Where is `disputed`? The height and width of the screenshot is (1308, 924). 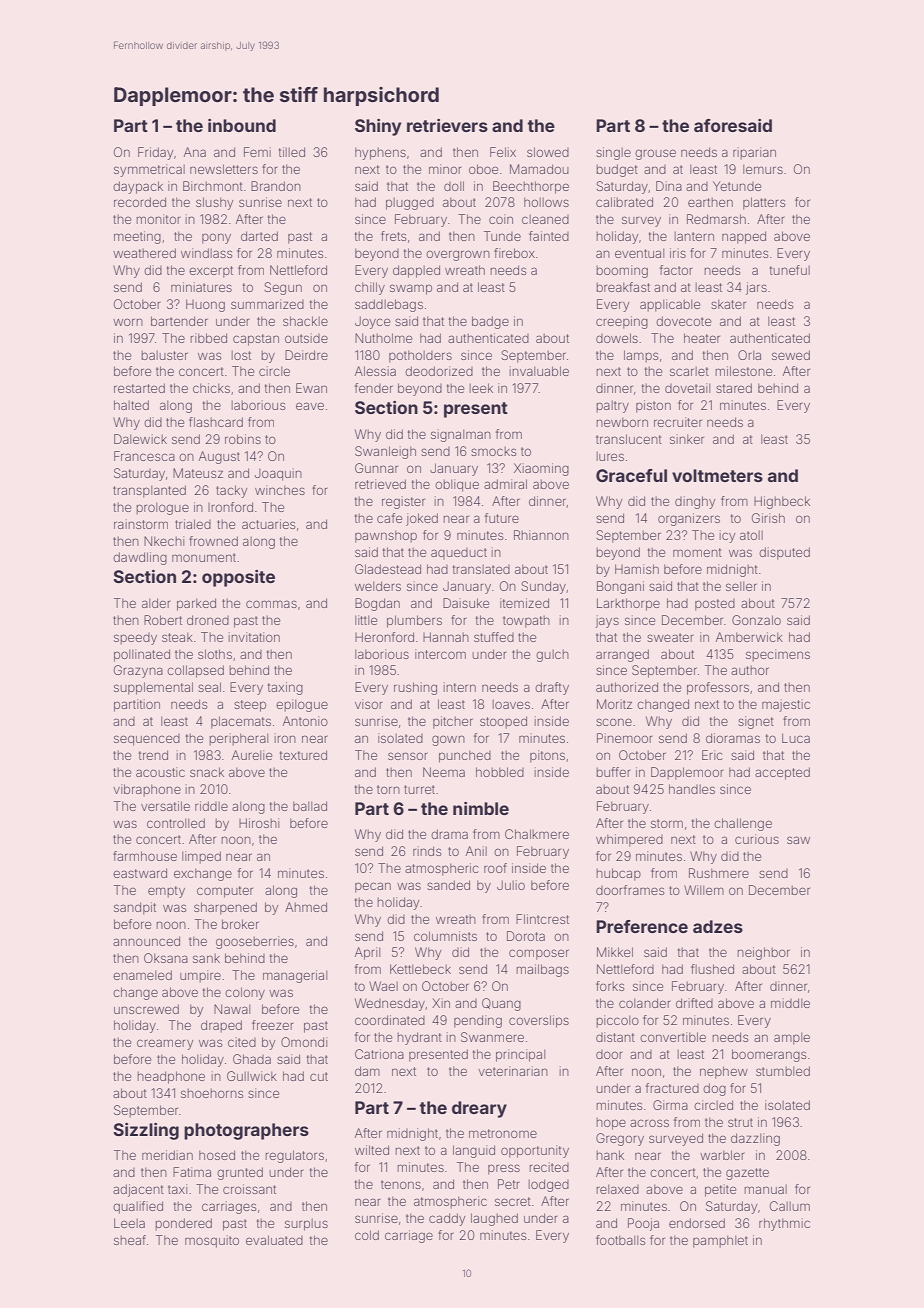 disputed is located at coordinates (784, 553).
